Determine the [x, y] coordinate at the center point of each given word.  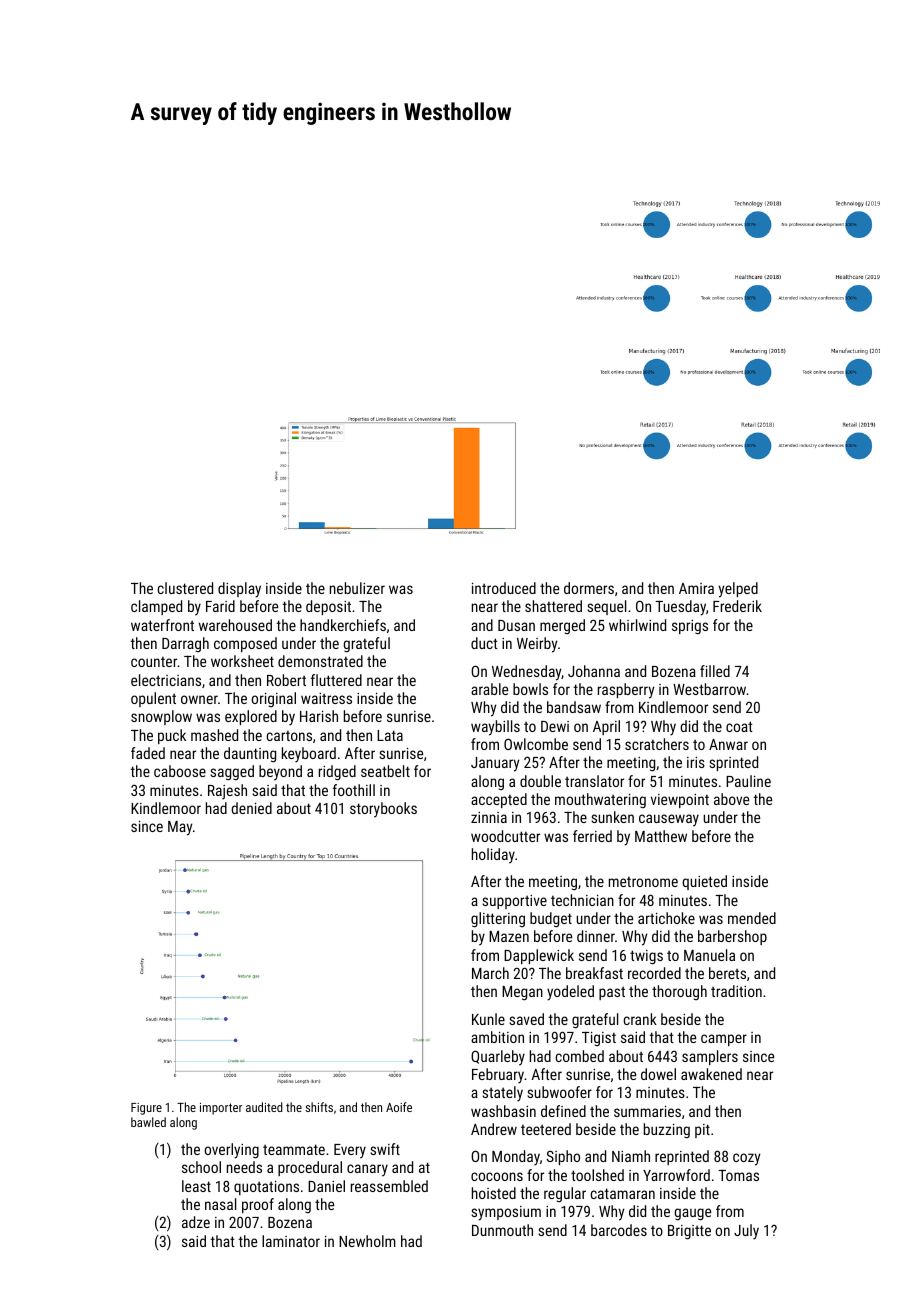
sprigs [690, 627]
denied [251, 808]
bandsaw [574, 707]
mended [752, 918]
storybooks [383, 810]
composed [245, 644]
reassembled [389, 1186]
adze [196, 1222]
